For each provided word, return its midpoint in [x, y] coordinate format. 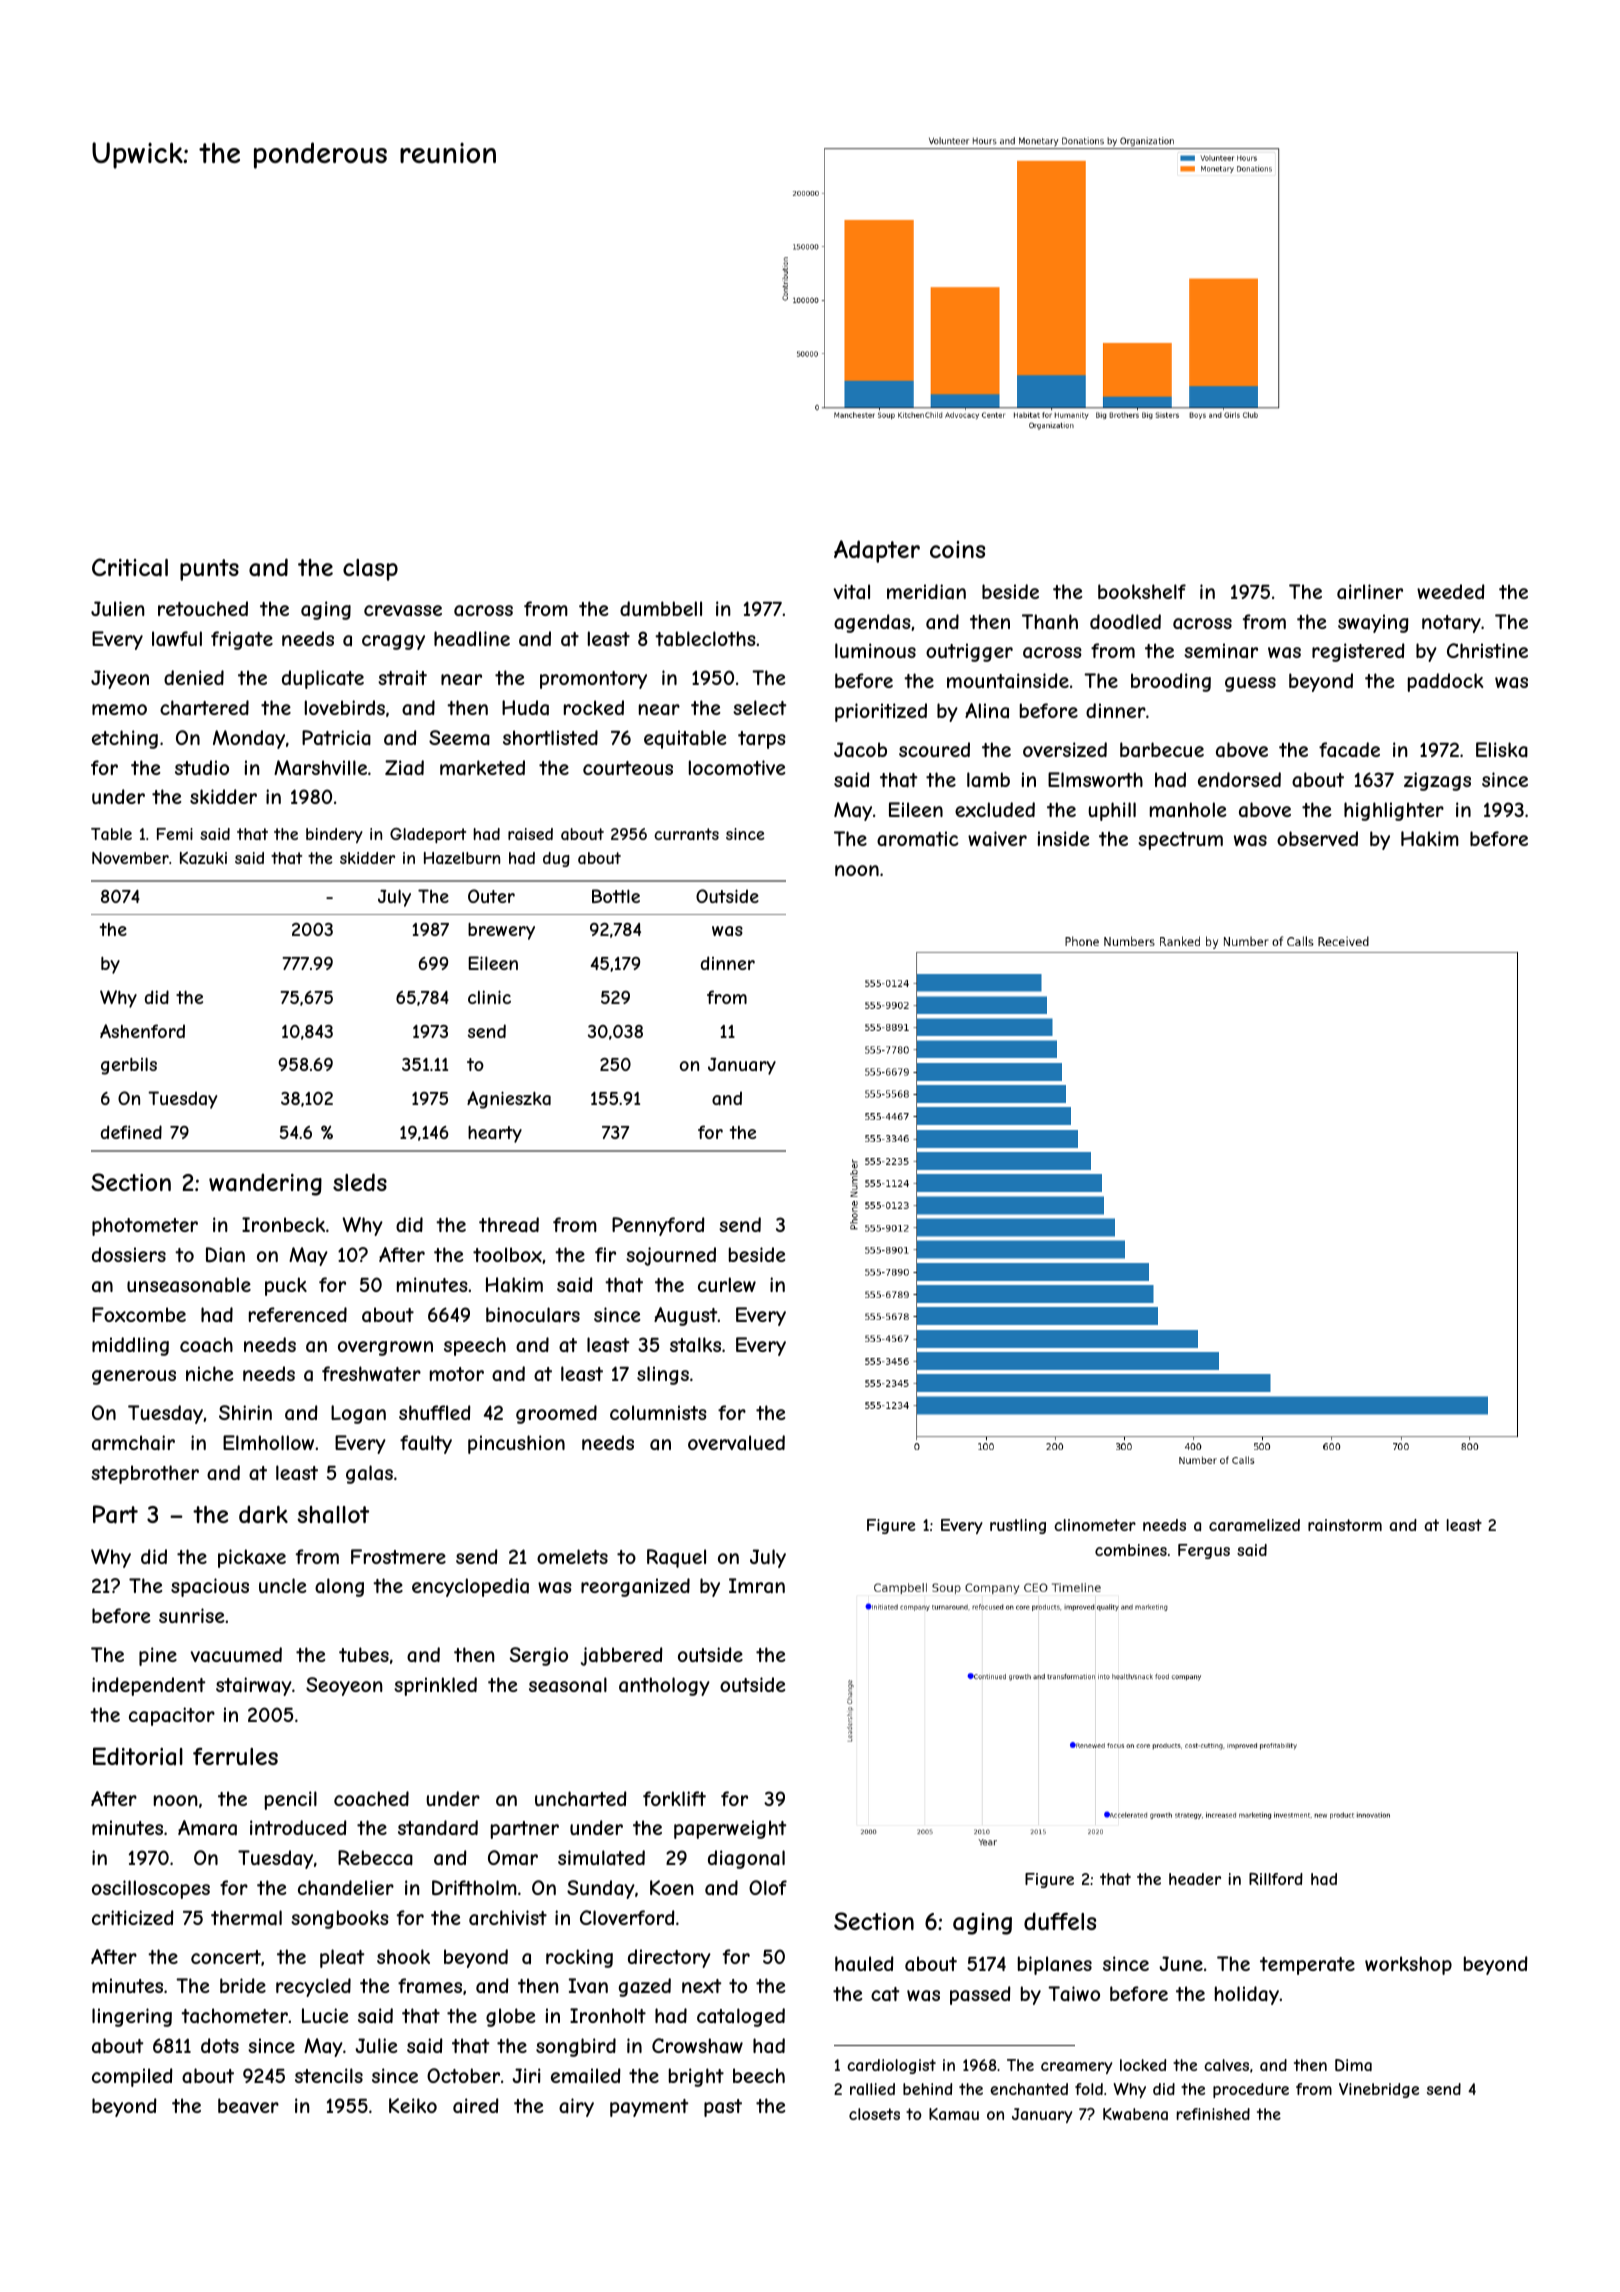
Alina [987, 710]
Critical [130, 567]
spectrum [1180, 841]
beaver [248, 2106]
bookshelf [1142, 591]
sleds [360, 1182]
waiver [997, 839]
